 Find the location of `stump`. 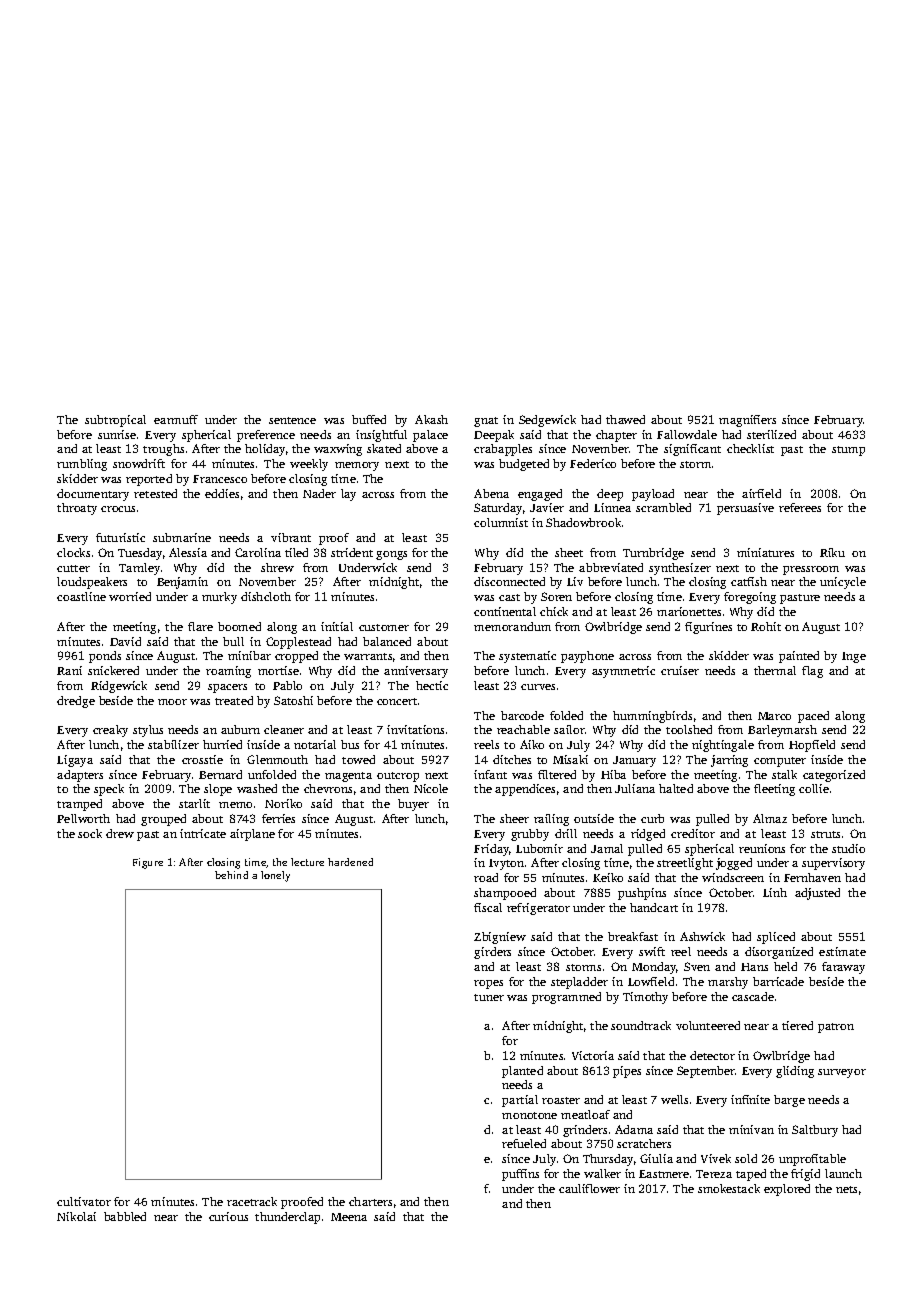

stump is located at coordinates (848, 451).
